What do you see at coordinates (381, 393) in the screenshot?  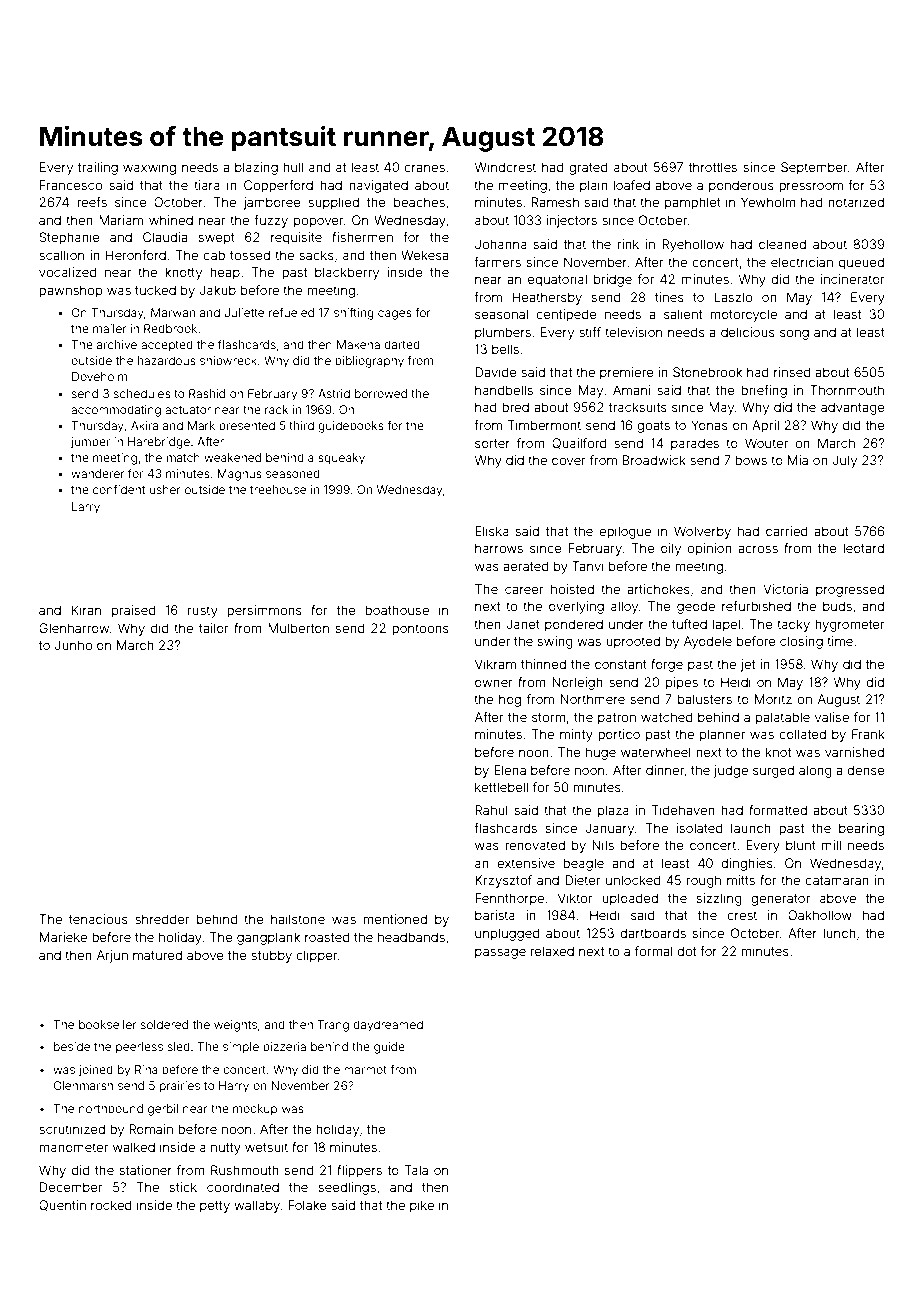 I see `borrowed` at bounding box center [381, 393].
